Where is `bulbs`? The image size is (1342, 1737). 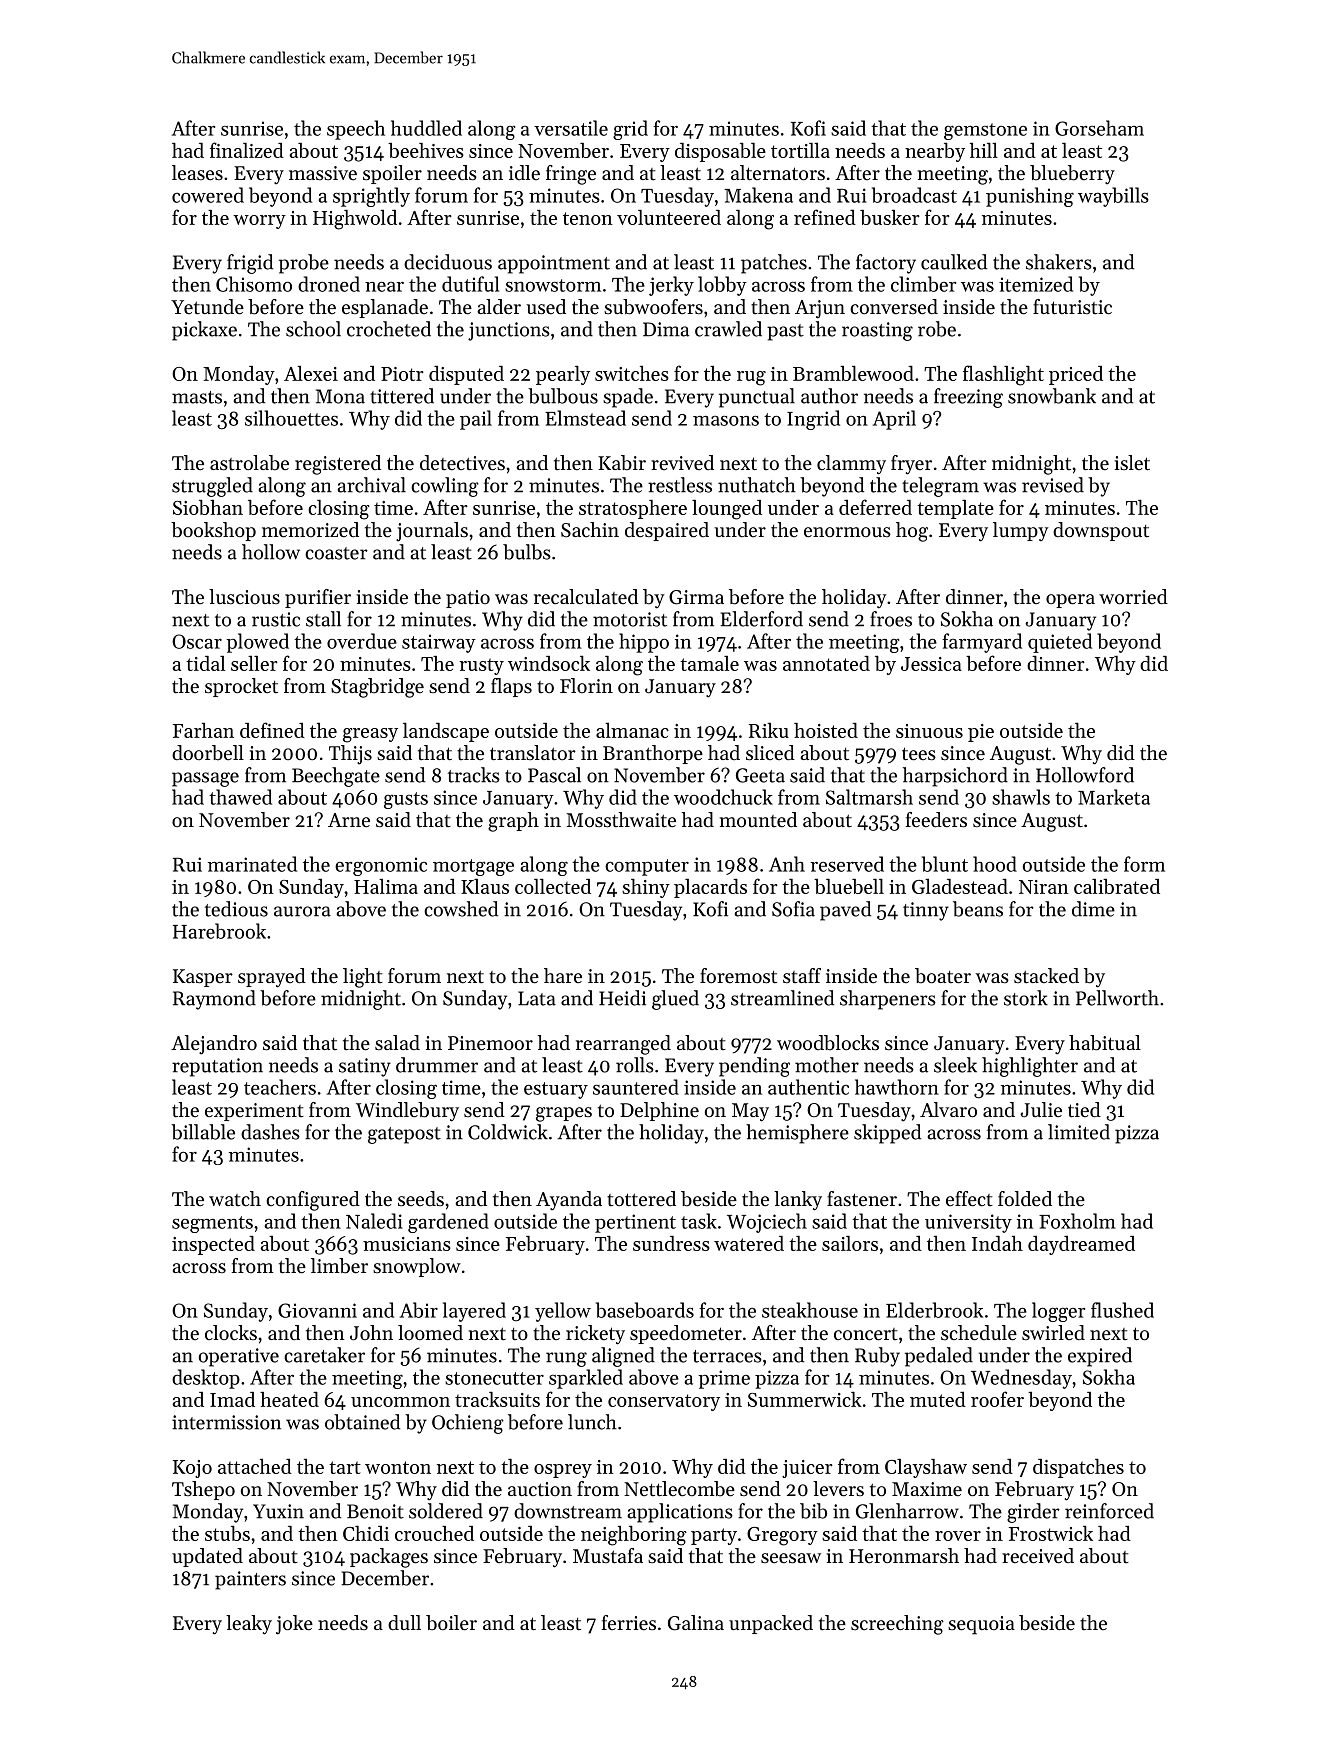
bulbs is located at coordinates (527, 552).
